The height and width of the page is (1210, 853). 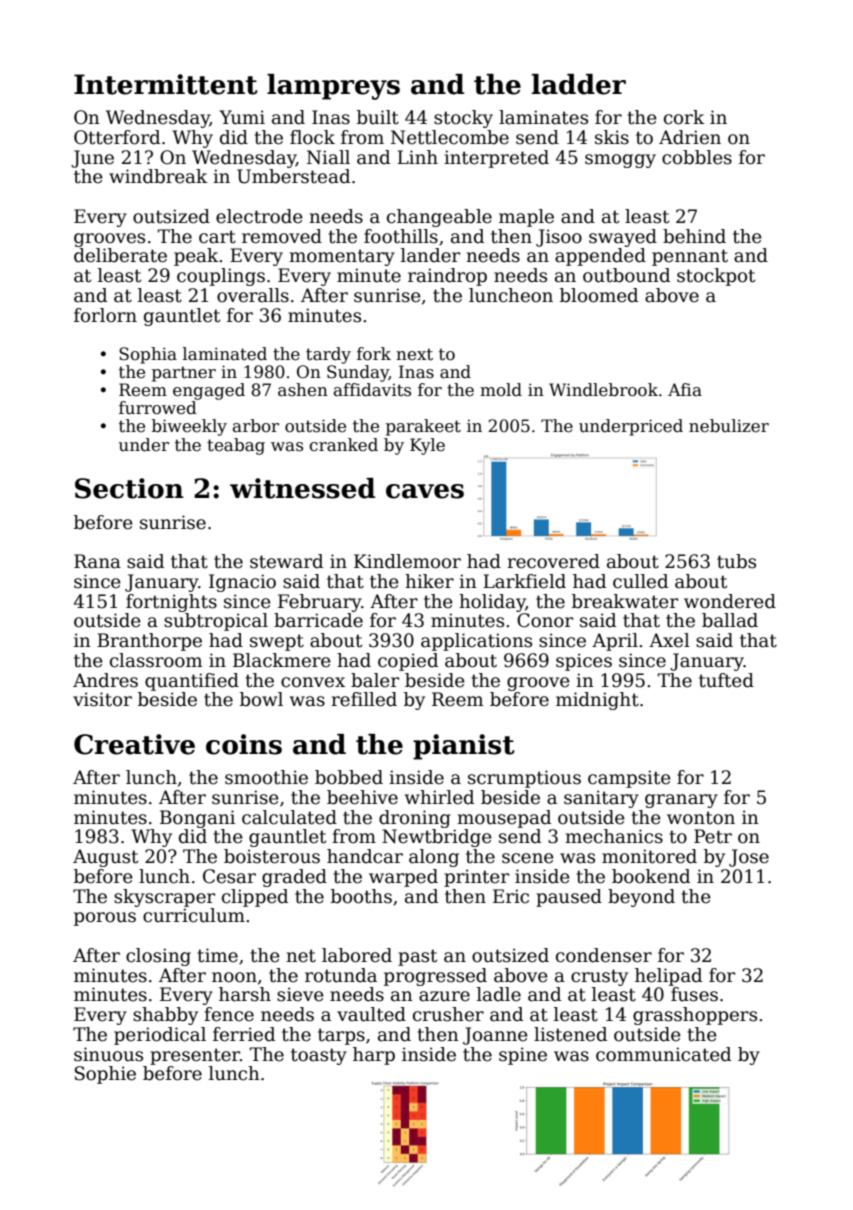 I want to click on boisterous, so click(x=272, y=856).
